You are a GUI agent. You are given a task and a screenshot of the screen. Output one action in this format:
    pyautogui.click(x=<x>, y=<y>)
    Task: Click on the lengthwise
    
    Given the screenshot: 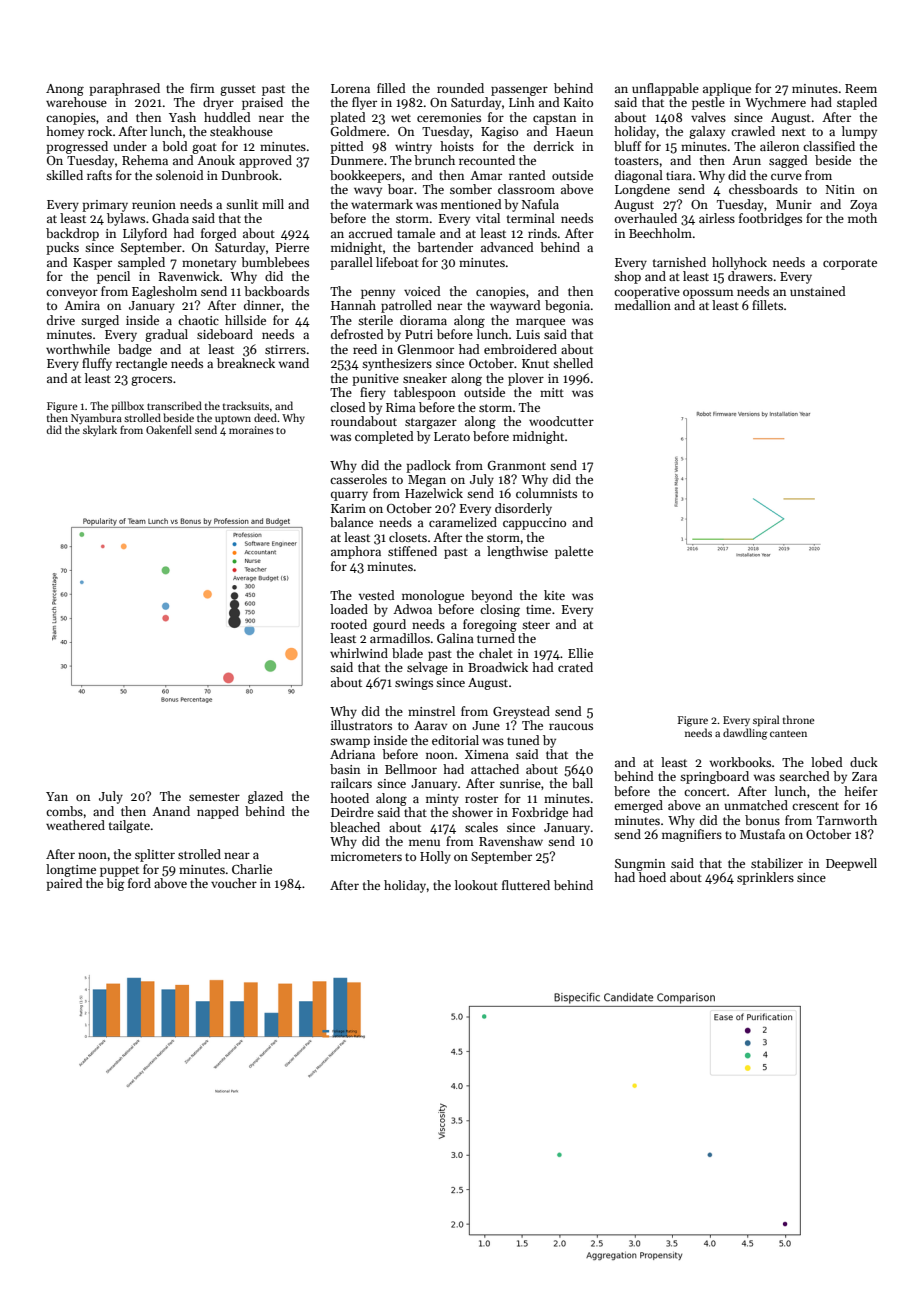 What is the action you would take?
    pyautogui.click(x=517, y=552)
